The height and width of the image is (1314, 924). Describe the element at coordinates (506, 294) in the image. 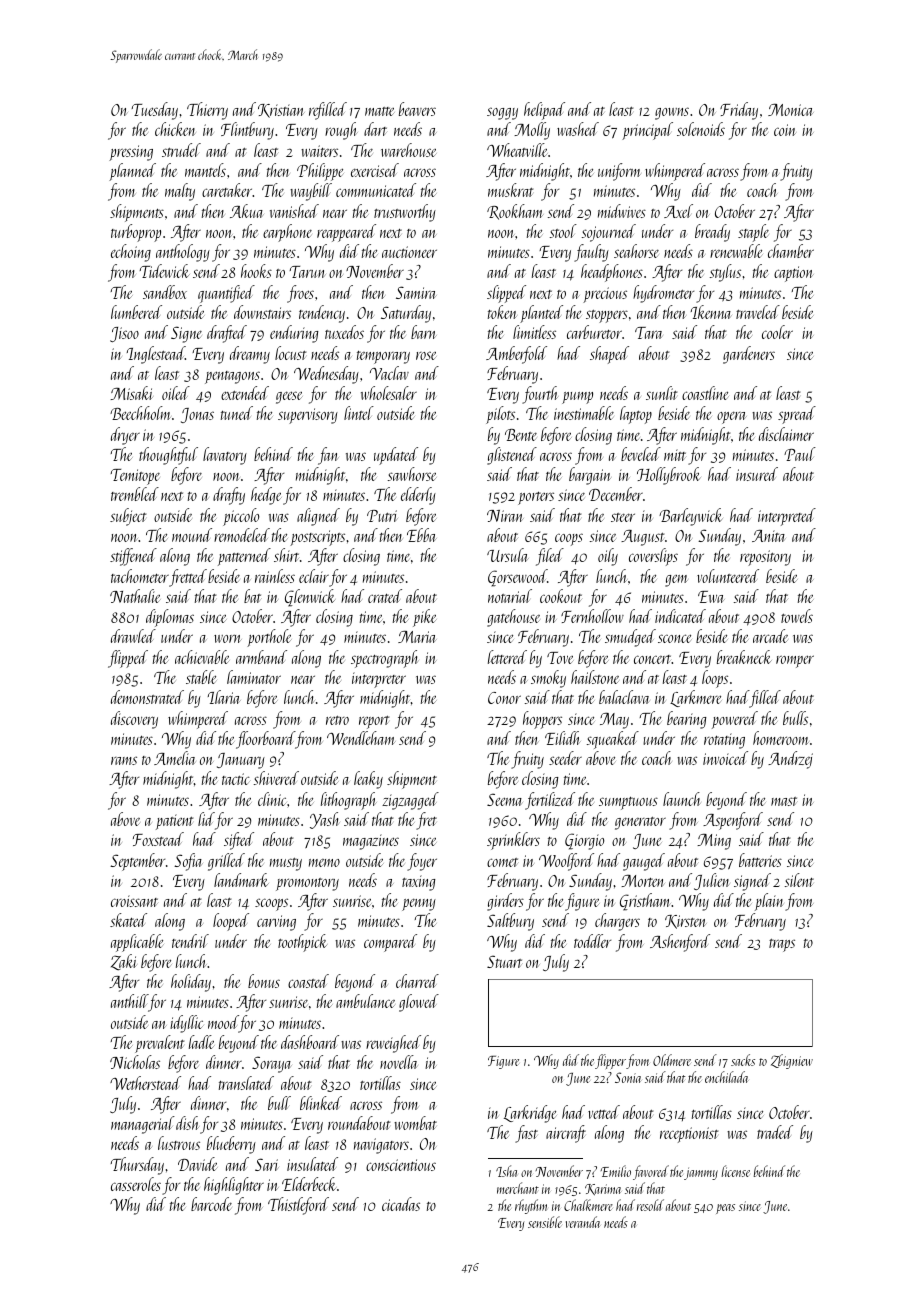

I see `slipped` at that location.
